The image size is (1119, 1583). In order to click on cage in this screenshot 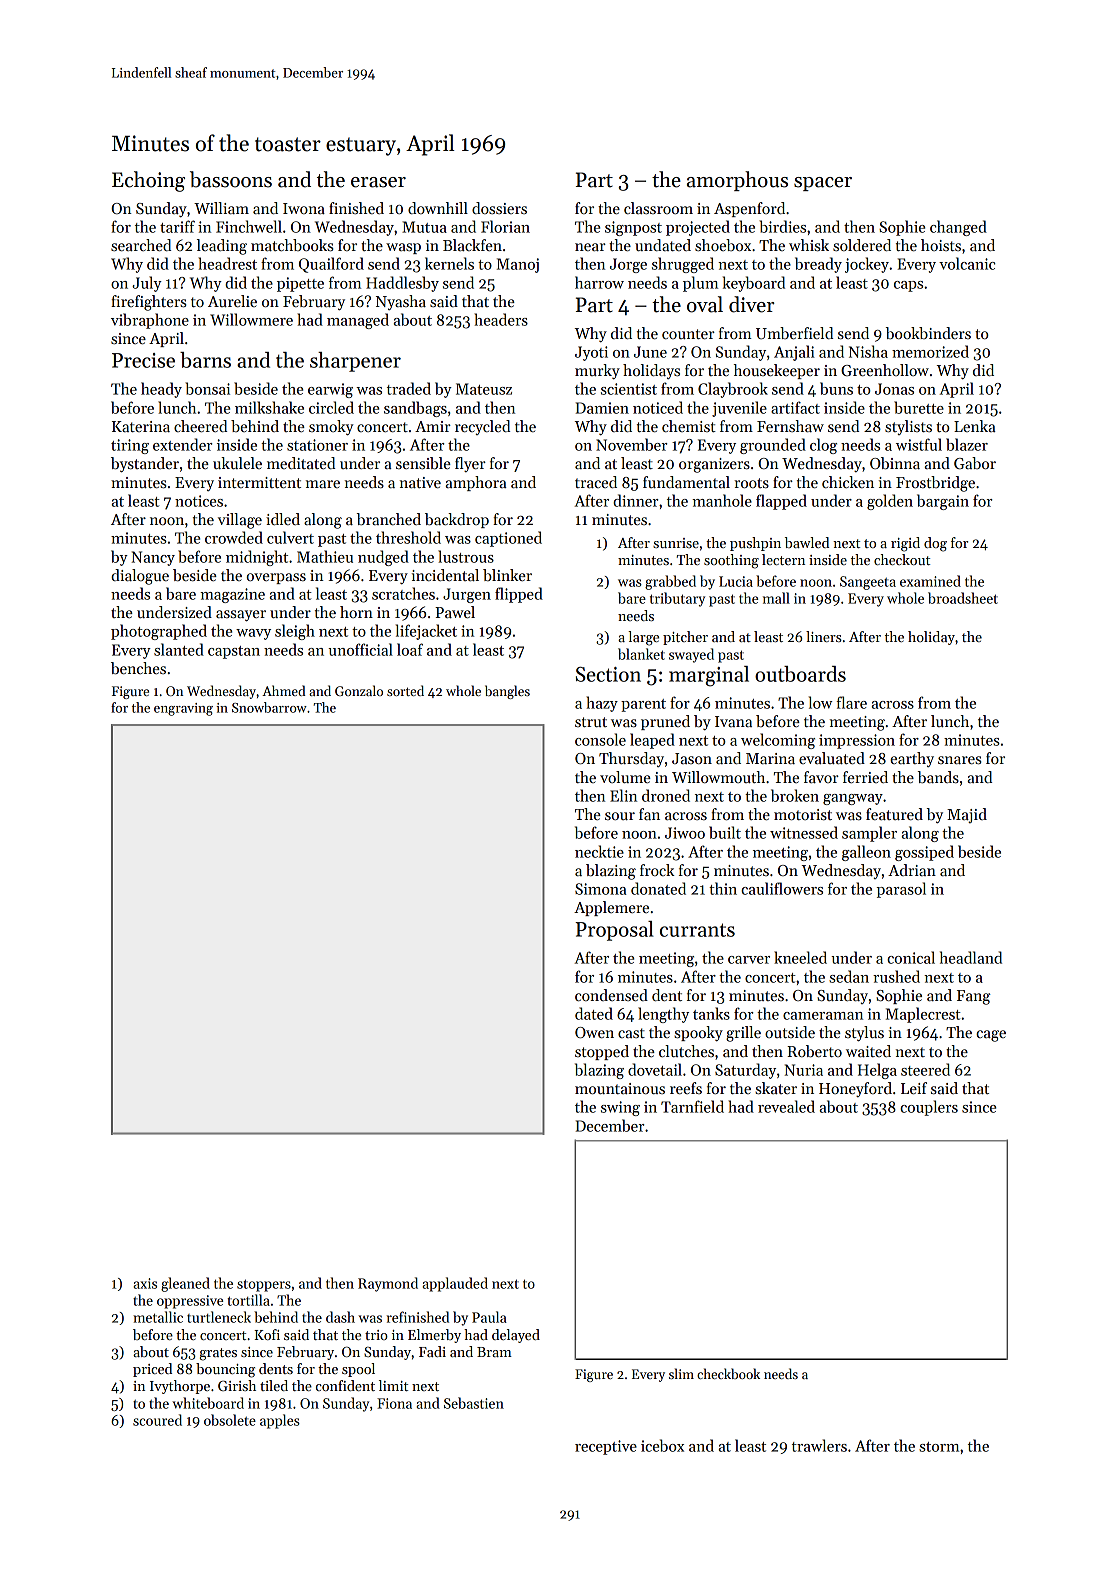, I will do `click(991, 1036)`.
